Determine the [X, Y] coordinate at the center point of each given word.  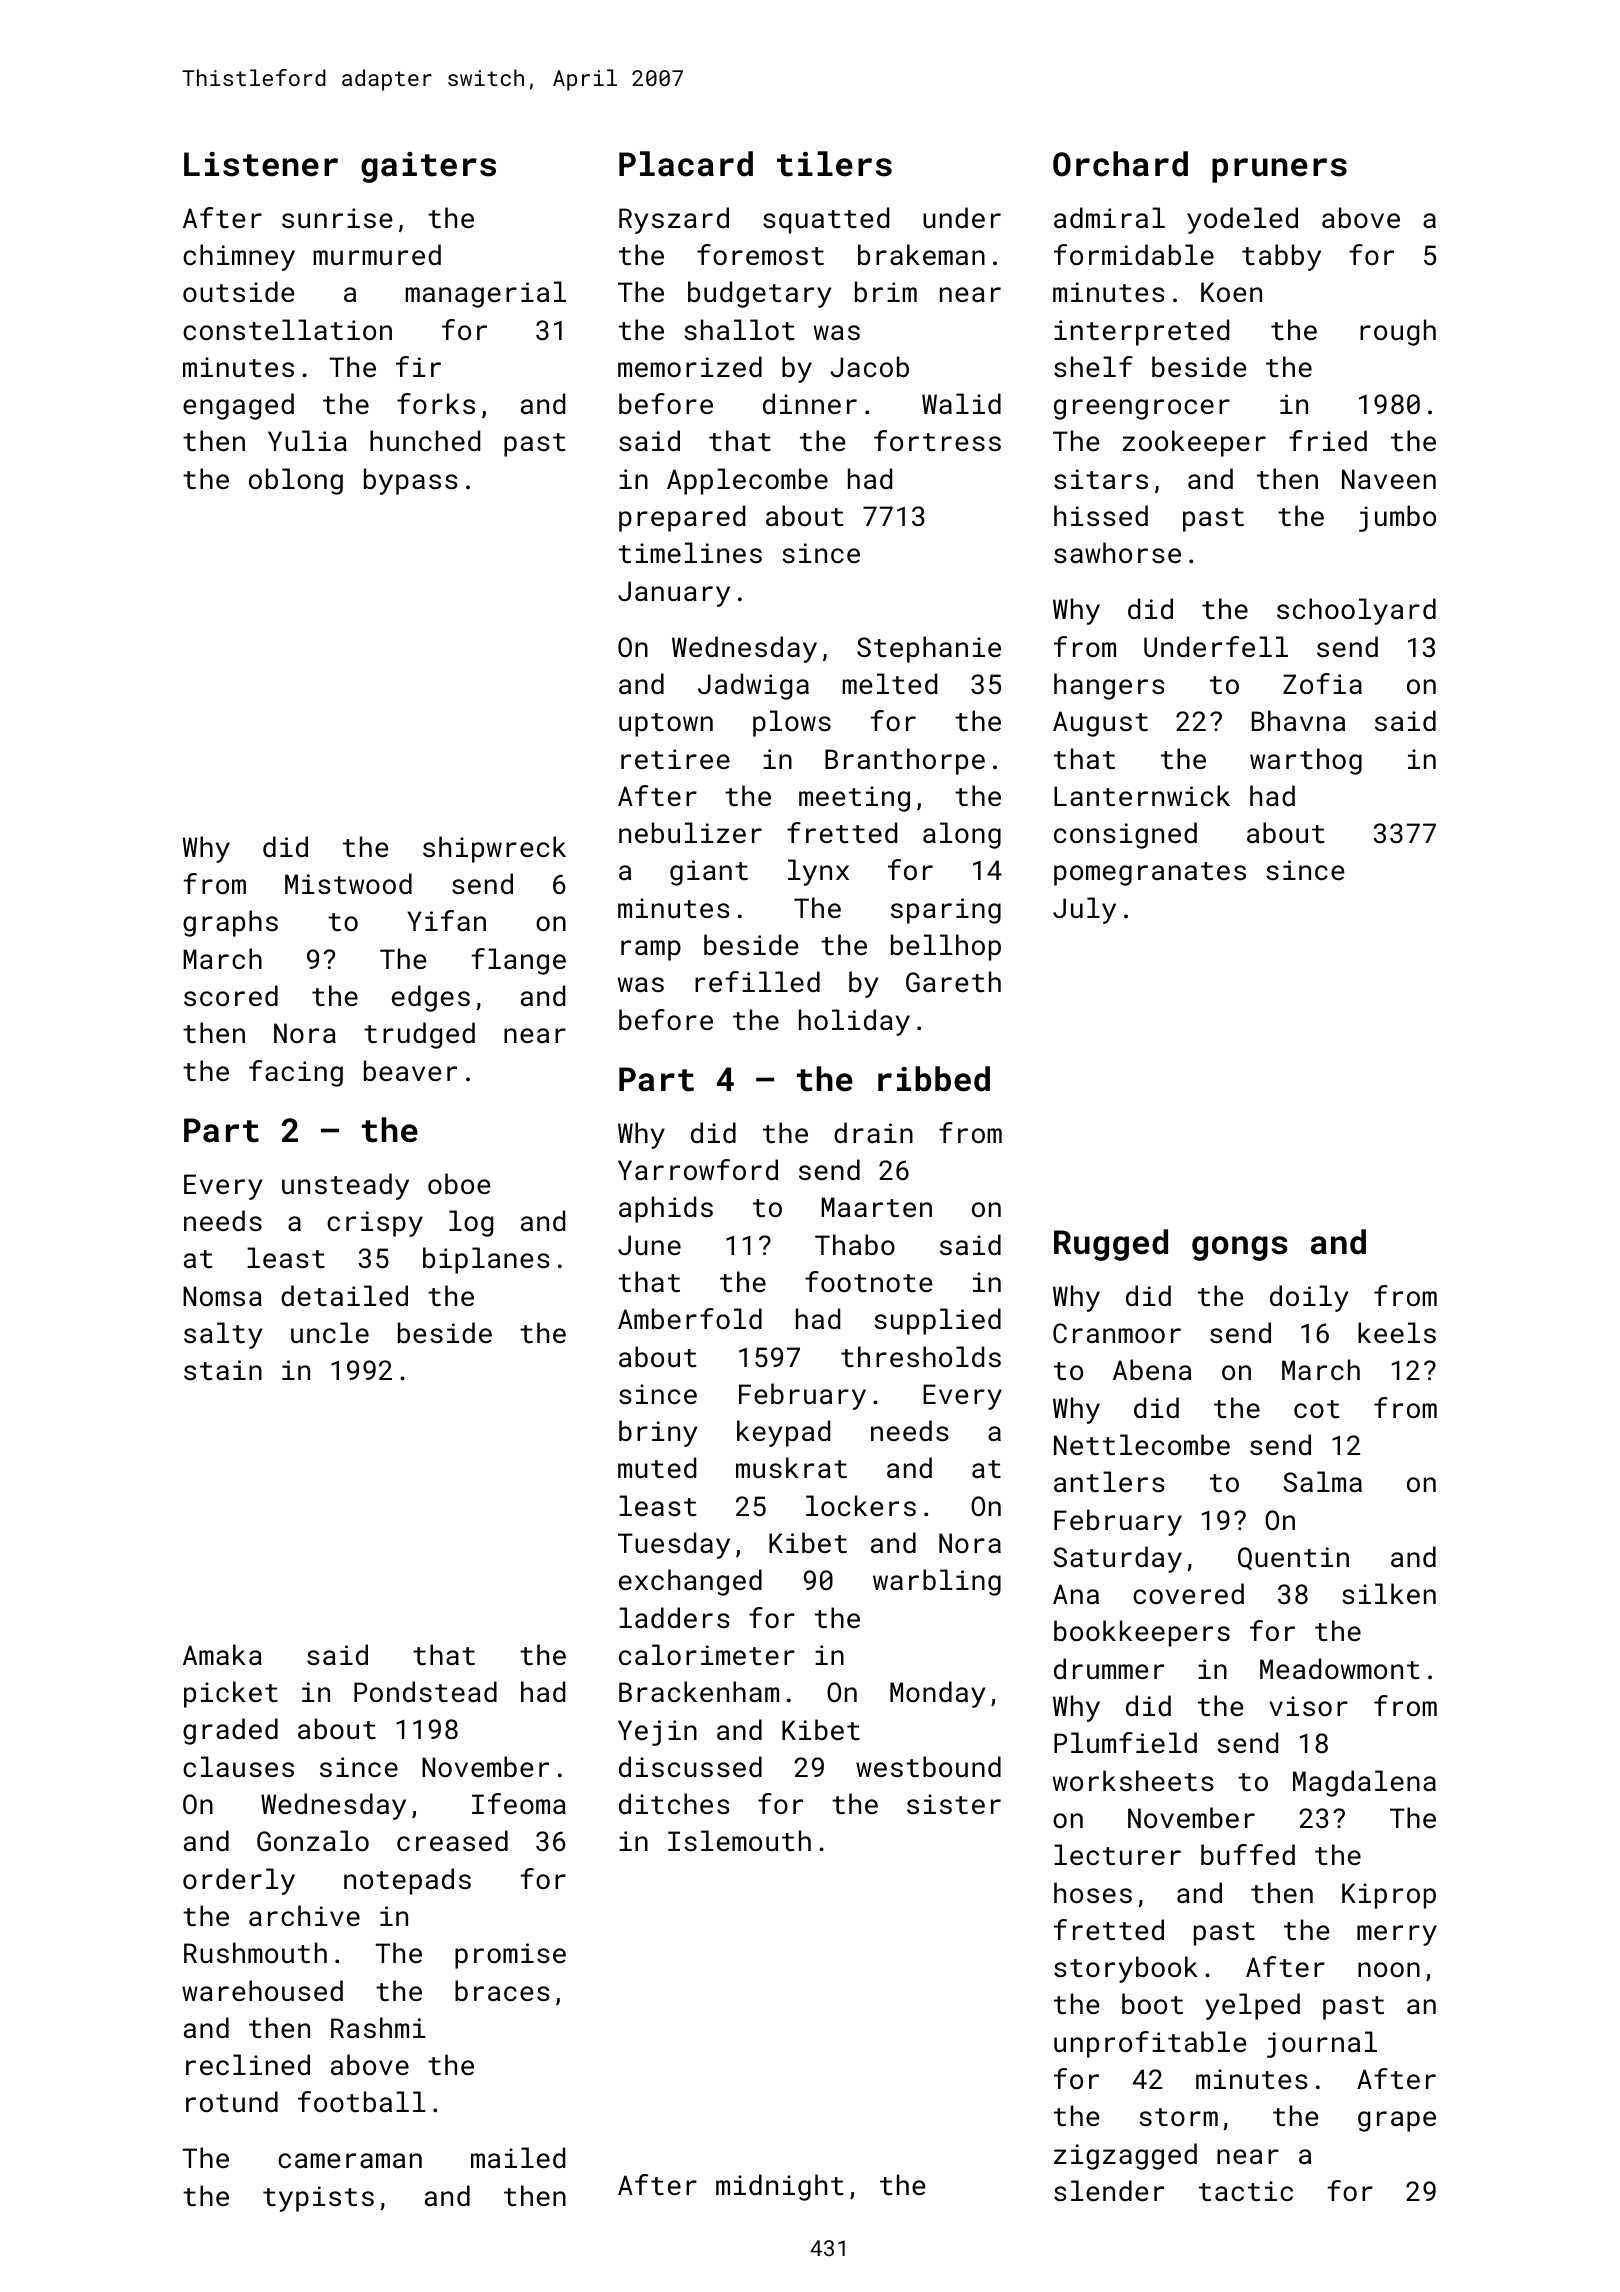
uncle [330, 1332]
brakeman [921, 254]
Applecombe [747, 481]
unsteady [345, 1186]
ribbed [934, 1079]
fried [1328, 440]
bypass [411, 481]
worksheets [1133, 1781]
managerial [485, 294]
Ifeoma [519, 1803]
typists [318, 2199]
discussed [690, 1767]
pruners [1279, 170]
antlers [1109, 1482]
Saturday [1117, 1559]
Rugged [1111, 1245]
